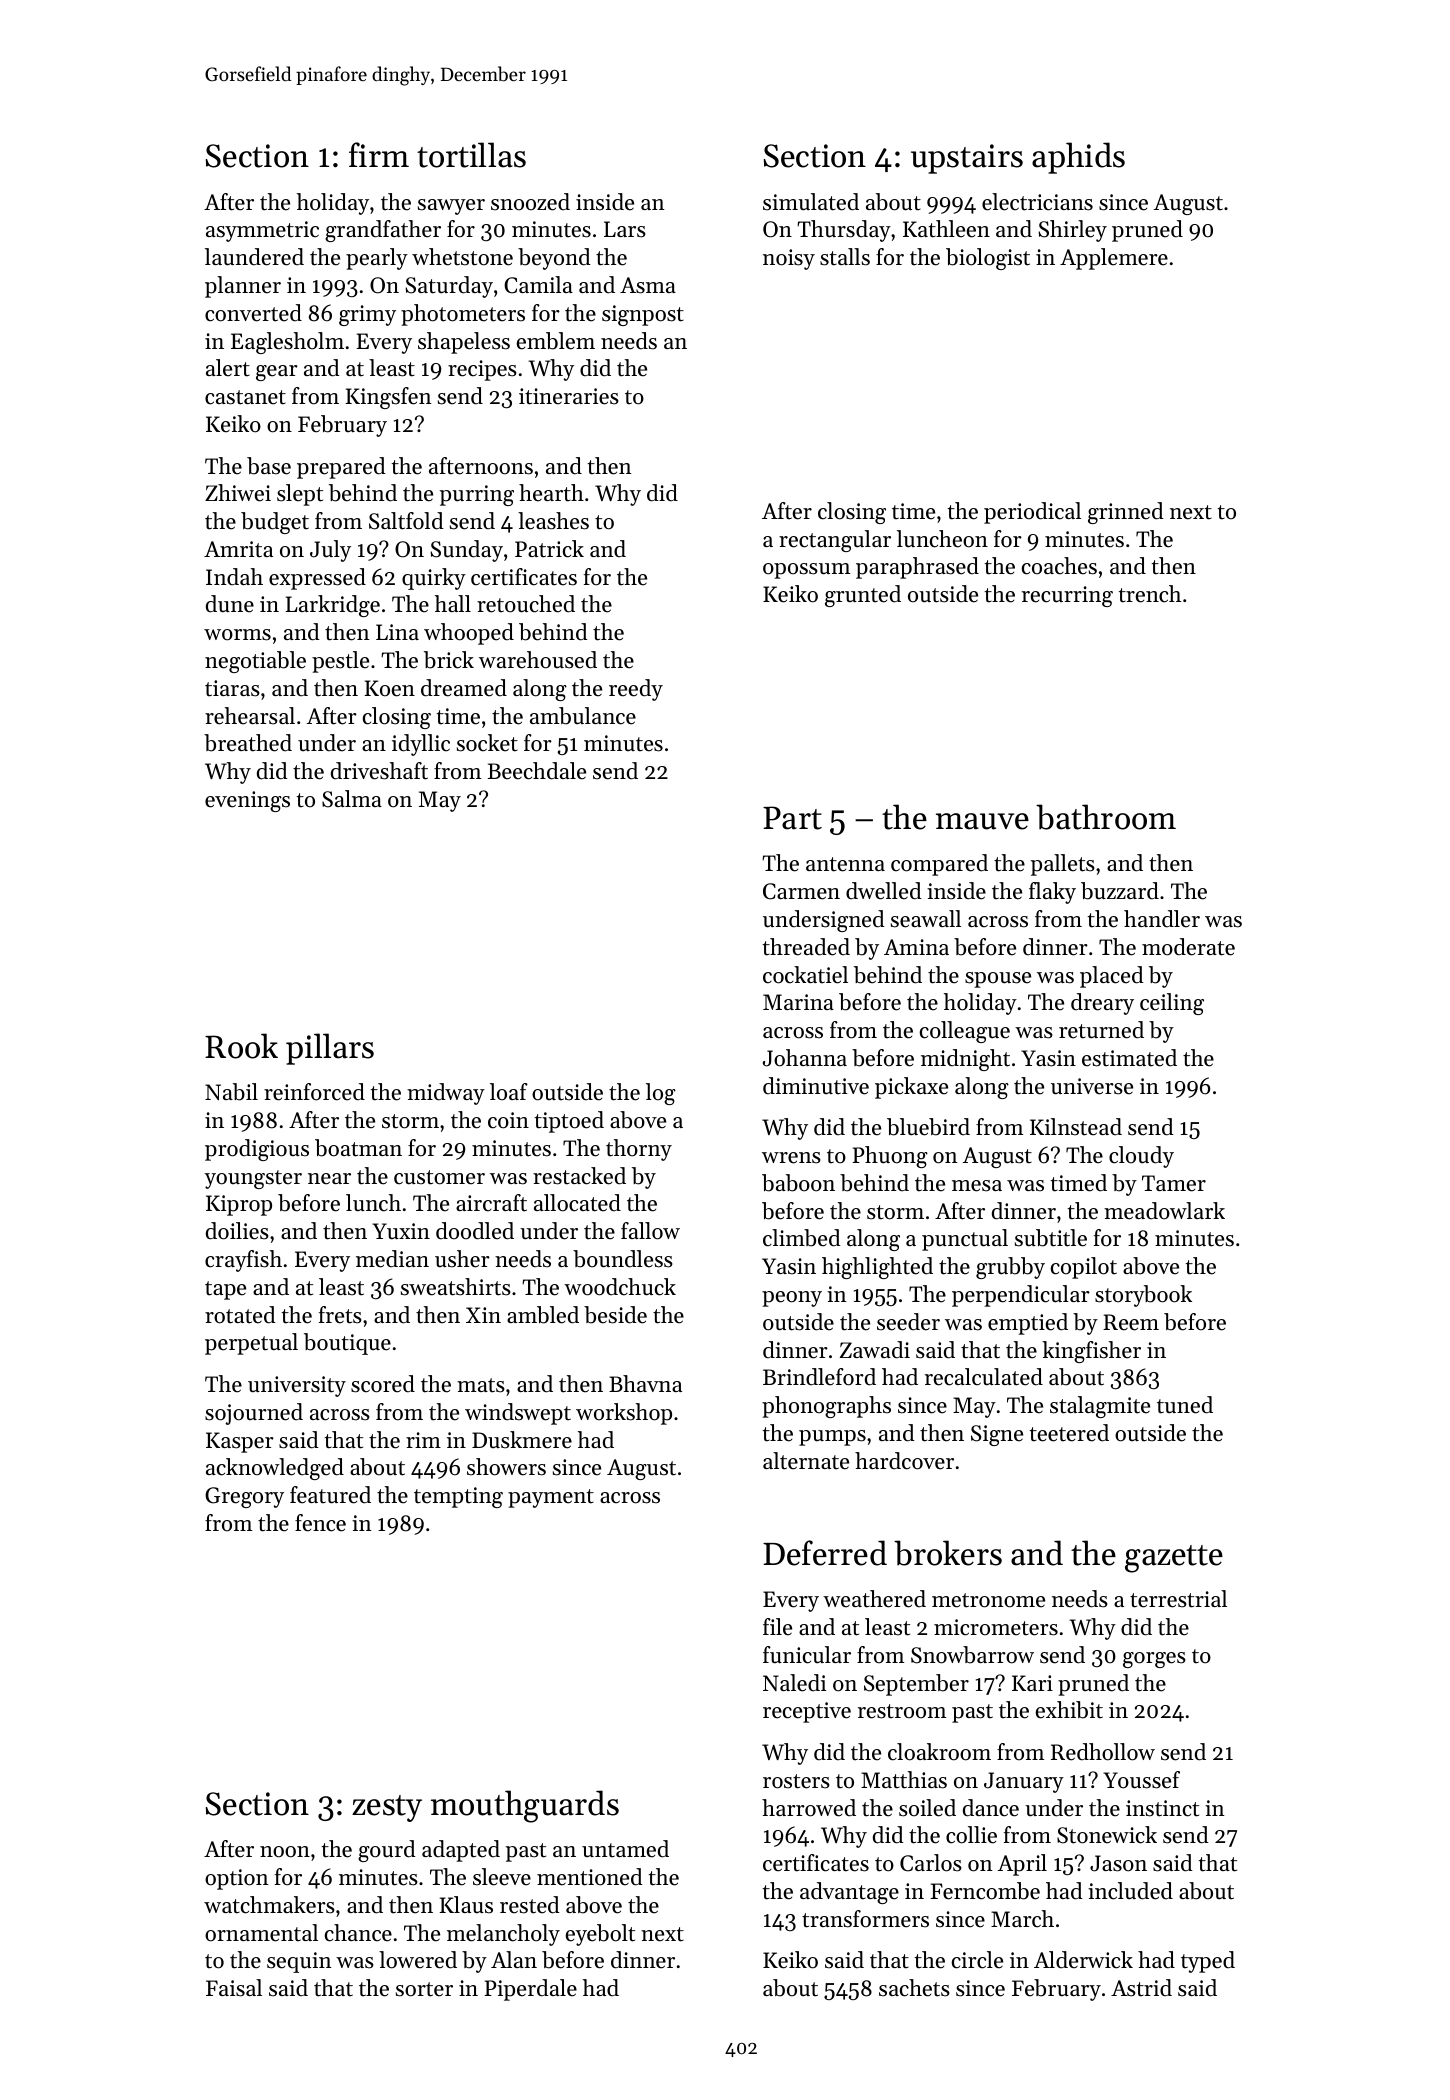  Describe the element at coordinates (1126, 513) in the screenshot. I see `grinned` at that location.
